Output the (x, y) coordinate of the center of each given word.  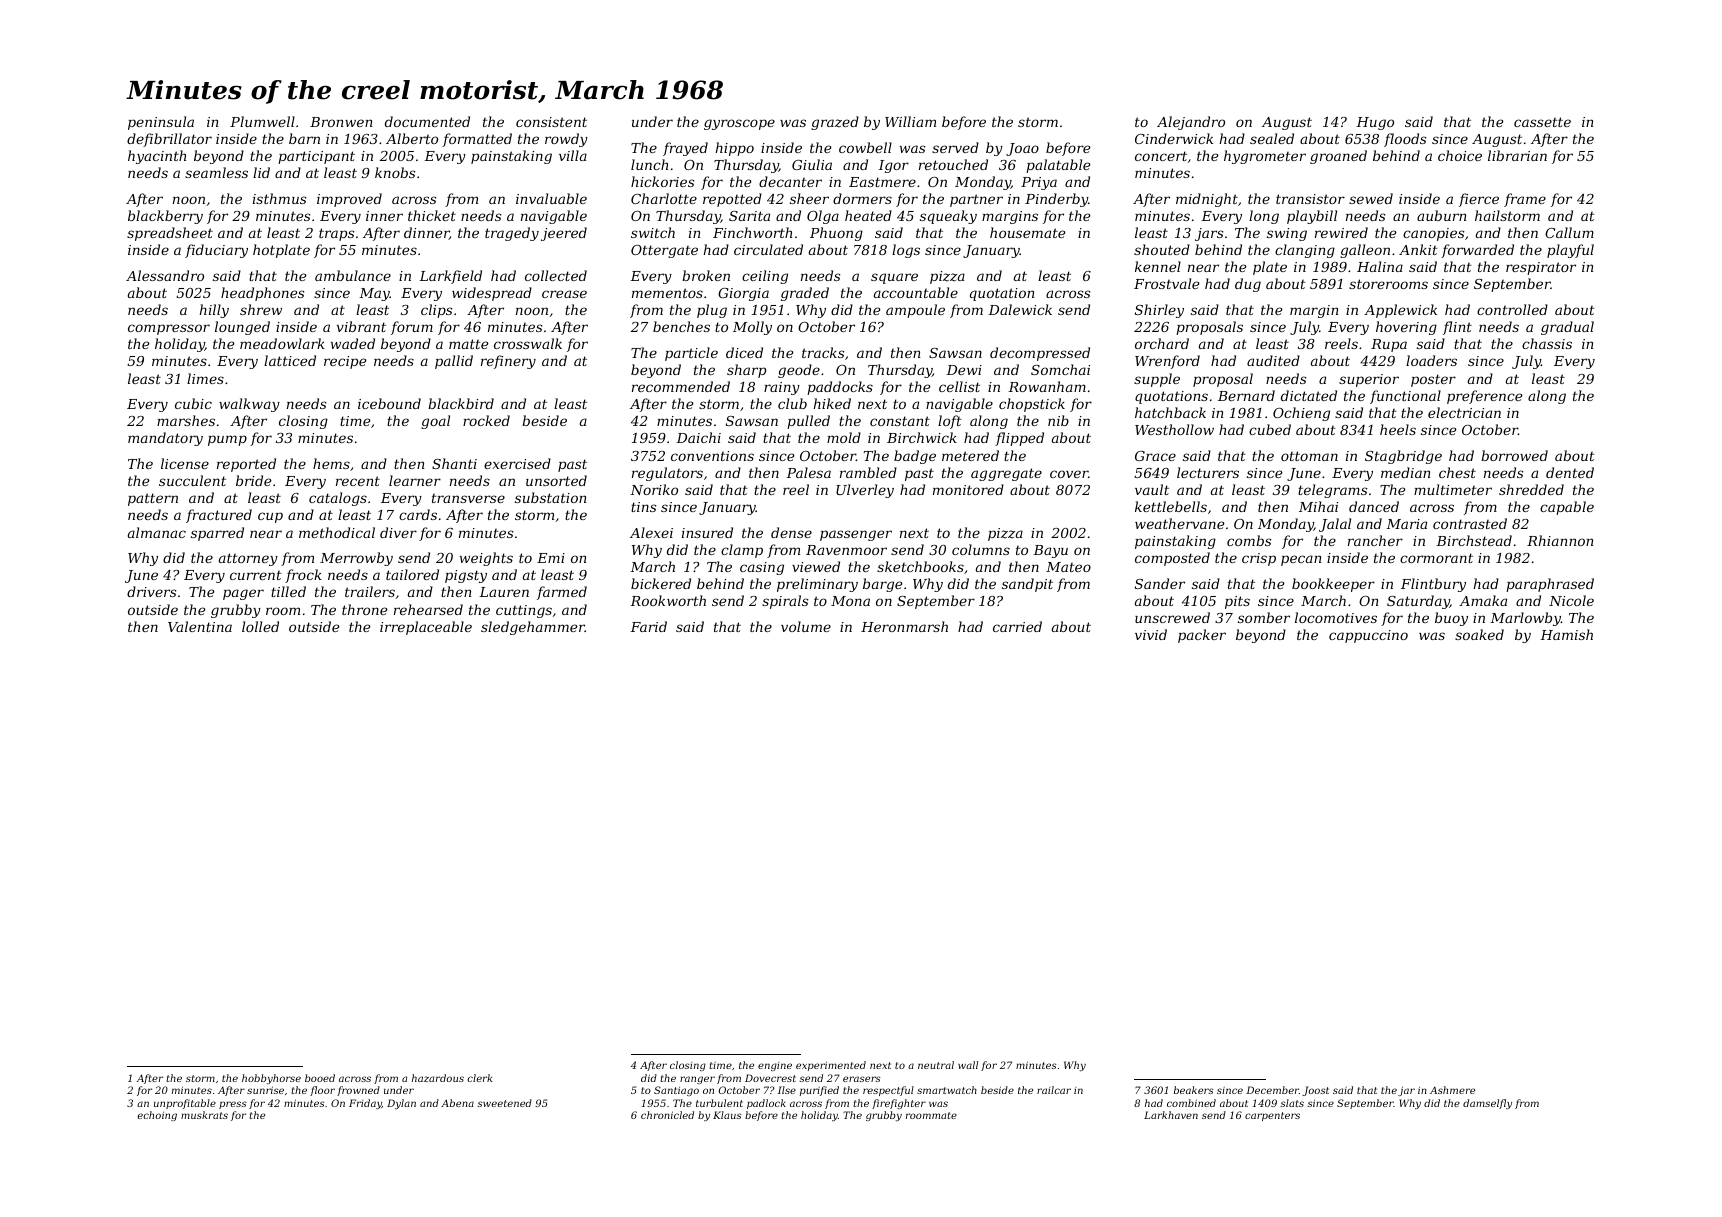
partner (976, 200)
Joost (1315, 1091)
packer (1202, 636)
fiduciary (216, 251)
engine (775, 1066)
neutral (936, 1065)
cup (270, 517)
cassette (1542, 122)
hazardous (438, 1078)
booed (320, 1078)
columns (981, 549)
